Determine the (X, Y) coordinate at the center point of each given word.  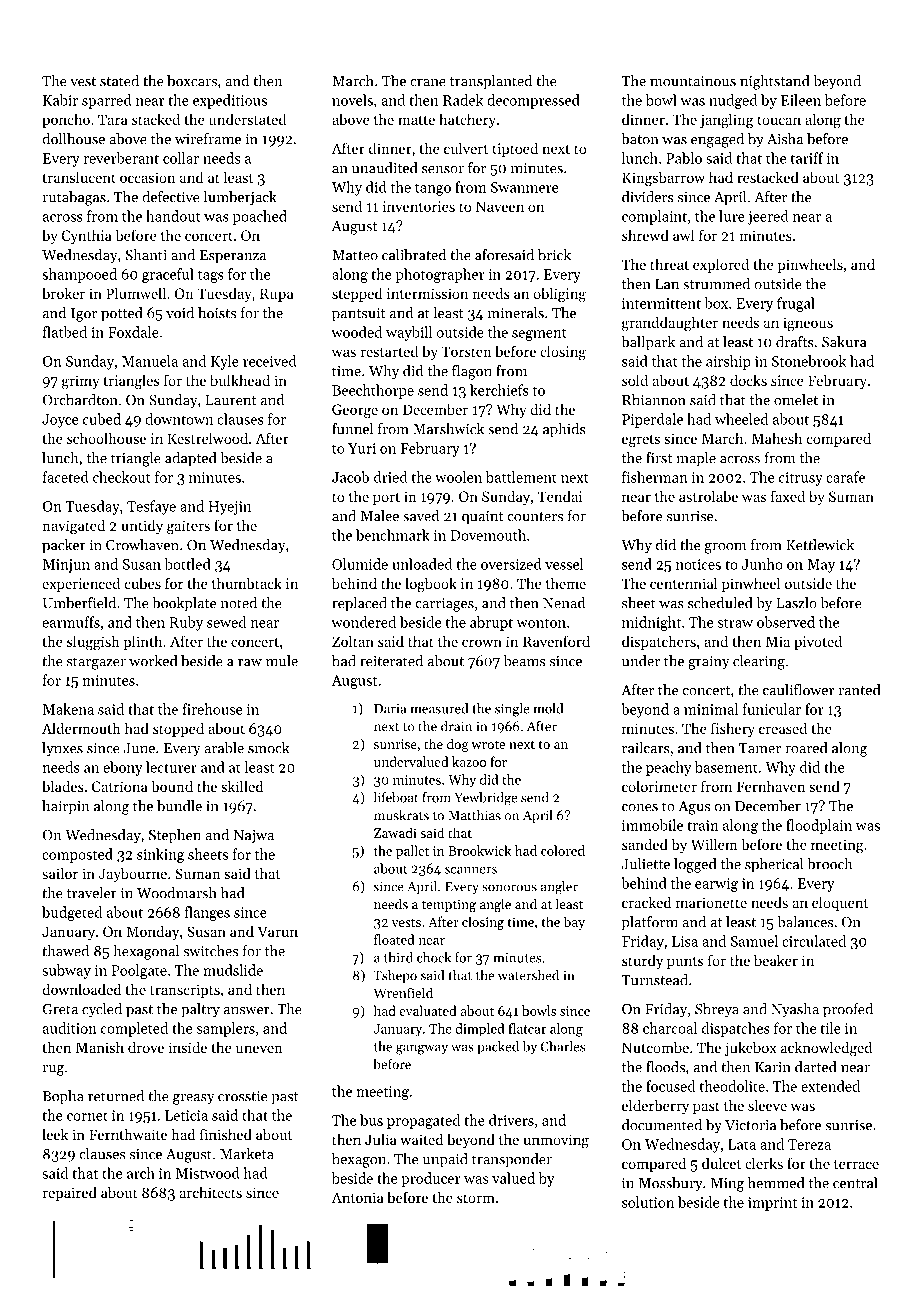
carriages (444, 605)
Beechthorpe (373, 391)
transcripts (185, 991)
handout (173, 216)
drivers (511, 1120)
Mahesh (777, 438)
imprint (772, 1204)
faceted (65, 477)
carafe (845, 477)
